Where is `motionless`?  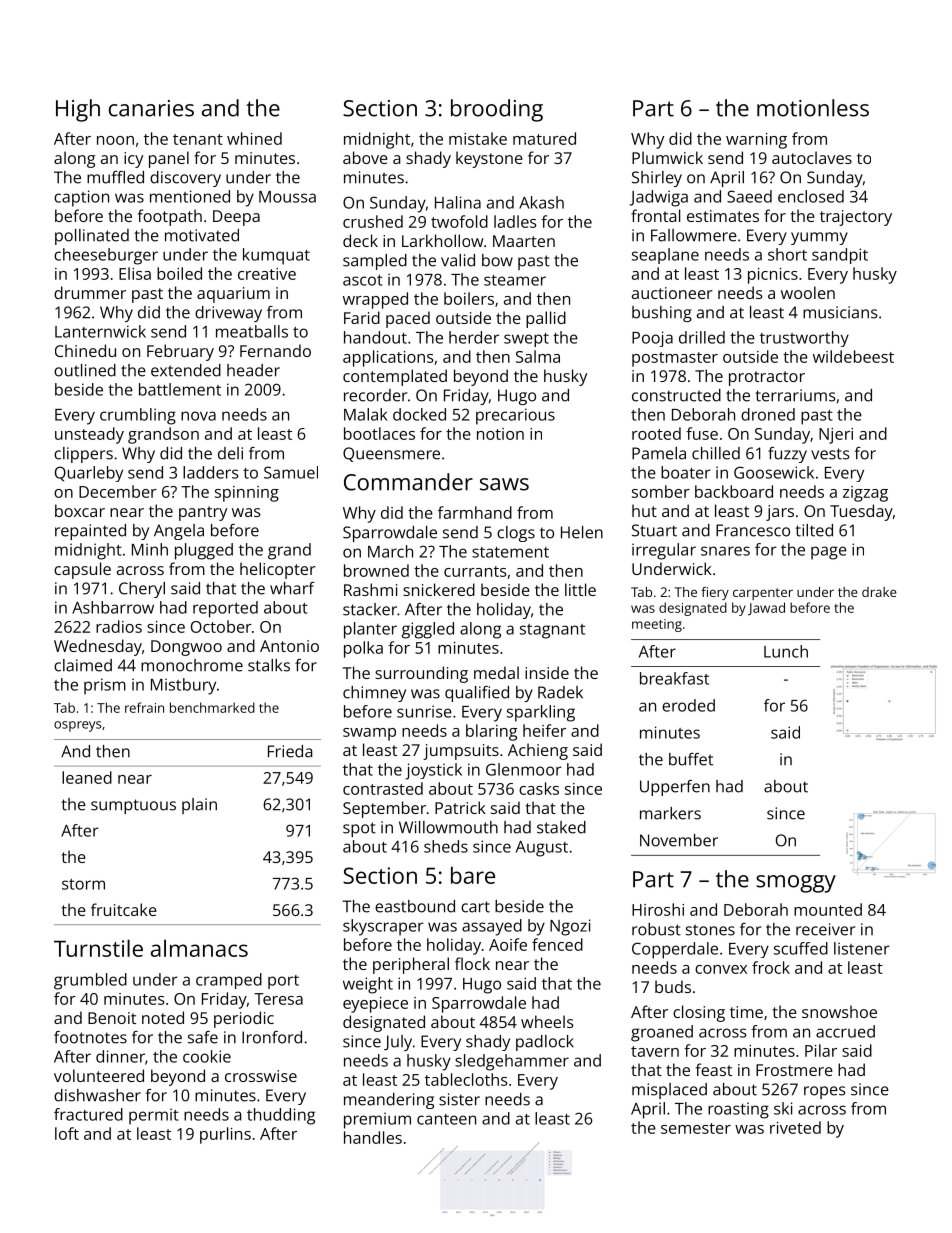
motionless is located at coordinates (813, 108).
